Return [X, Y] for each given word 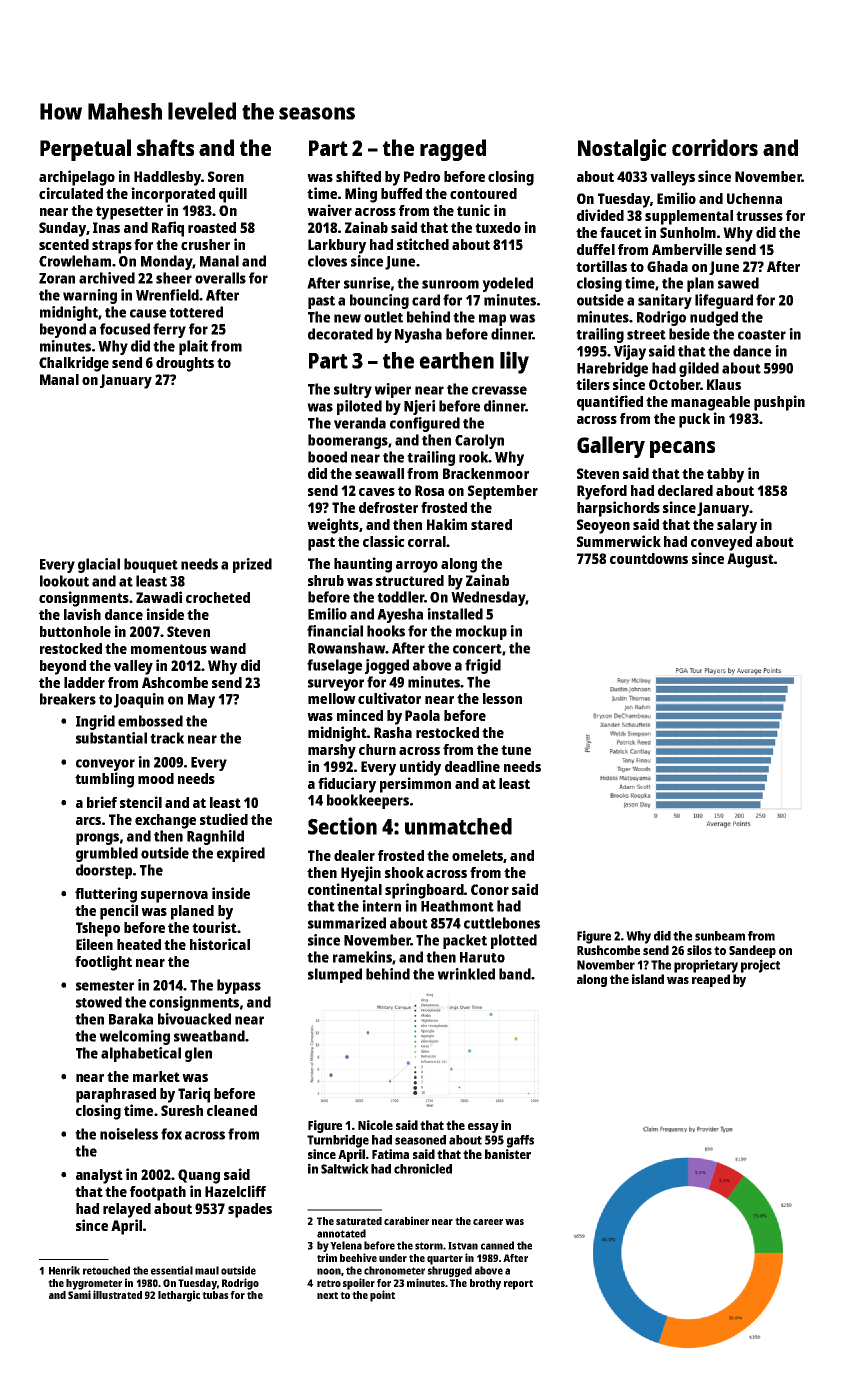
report [518, 1285]
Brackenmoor [486, 473]
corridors [715, 147]
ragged [453, 150]
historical [220, 944]
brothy [485, 1284]
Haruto [482, 957]
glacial [99, 565]
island [648, 979]
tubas [215, 1295]
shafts [165, 147]
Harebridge [612, 369]
